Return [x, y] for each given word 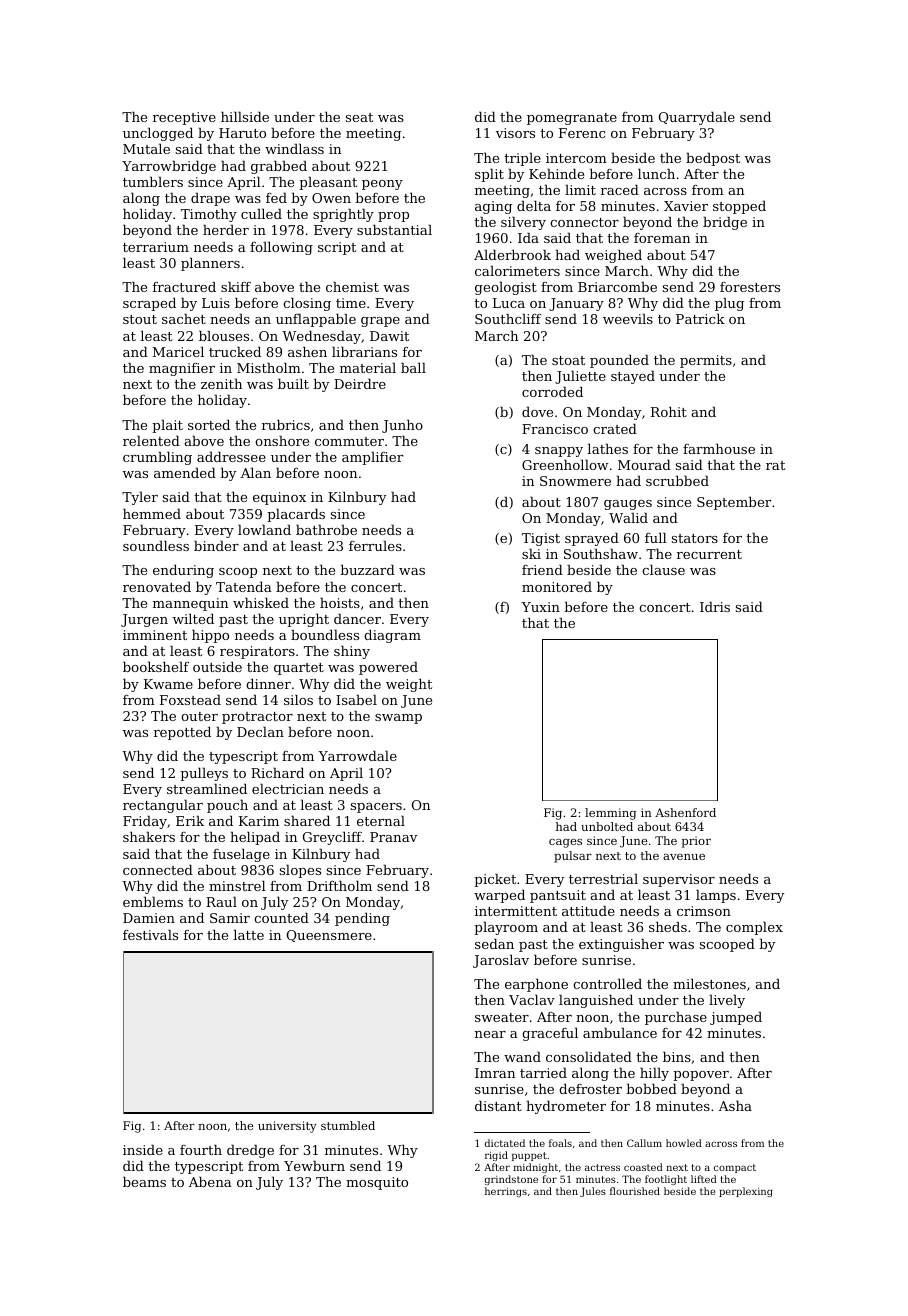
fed [276, 197]
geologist [506, 288]
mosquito [377, 1183]
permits [706, 361]
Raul [221, 901]
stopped [739, 207]
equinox [279, 498]
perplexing [746, 1192]
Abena [210, 1181]
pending [362, 919]
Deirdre [360, 383]
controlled [607, 983]
